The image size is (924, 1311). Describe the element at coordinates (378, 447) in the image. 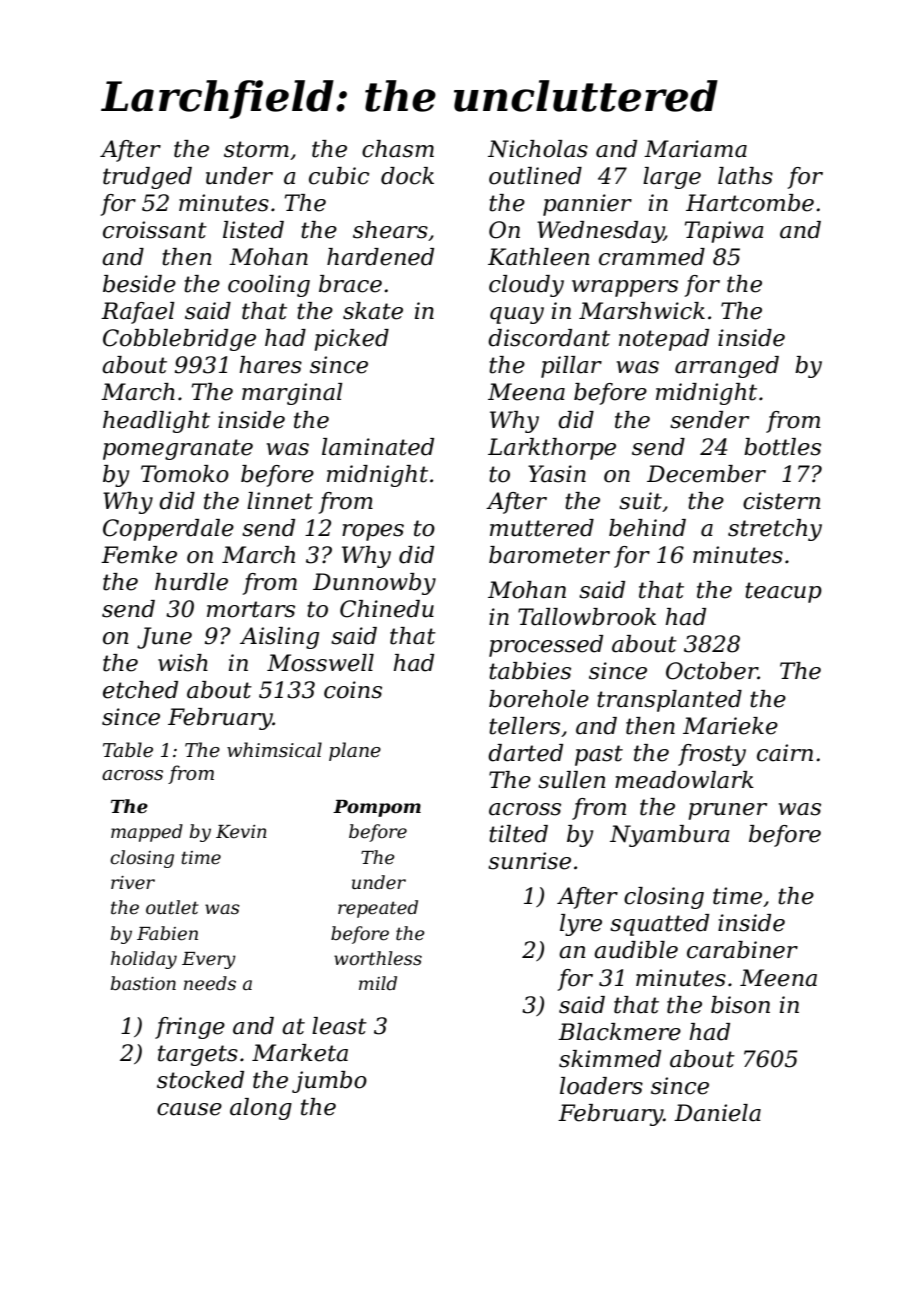

I see `laminated` at that location.
